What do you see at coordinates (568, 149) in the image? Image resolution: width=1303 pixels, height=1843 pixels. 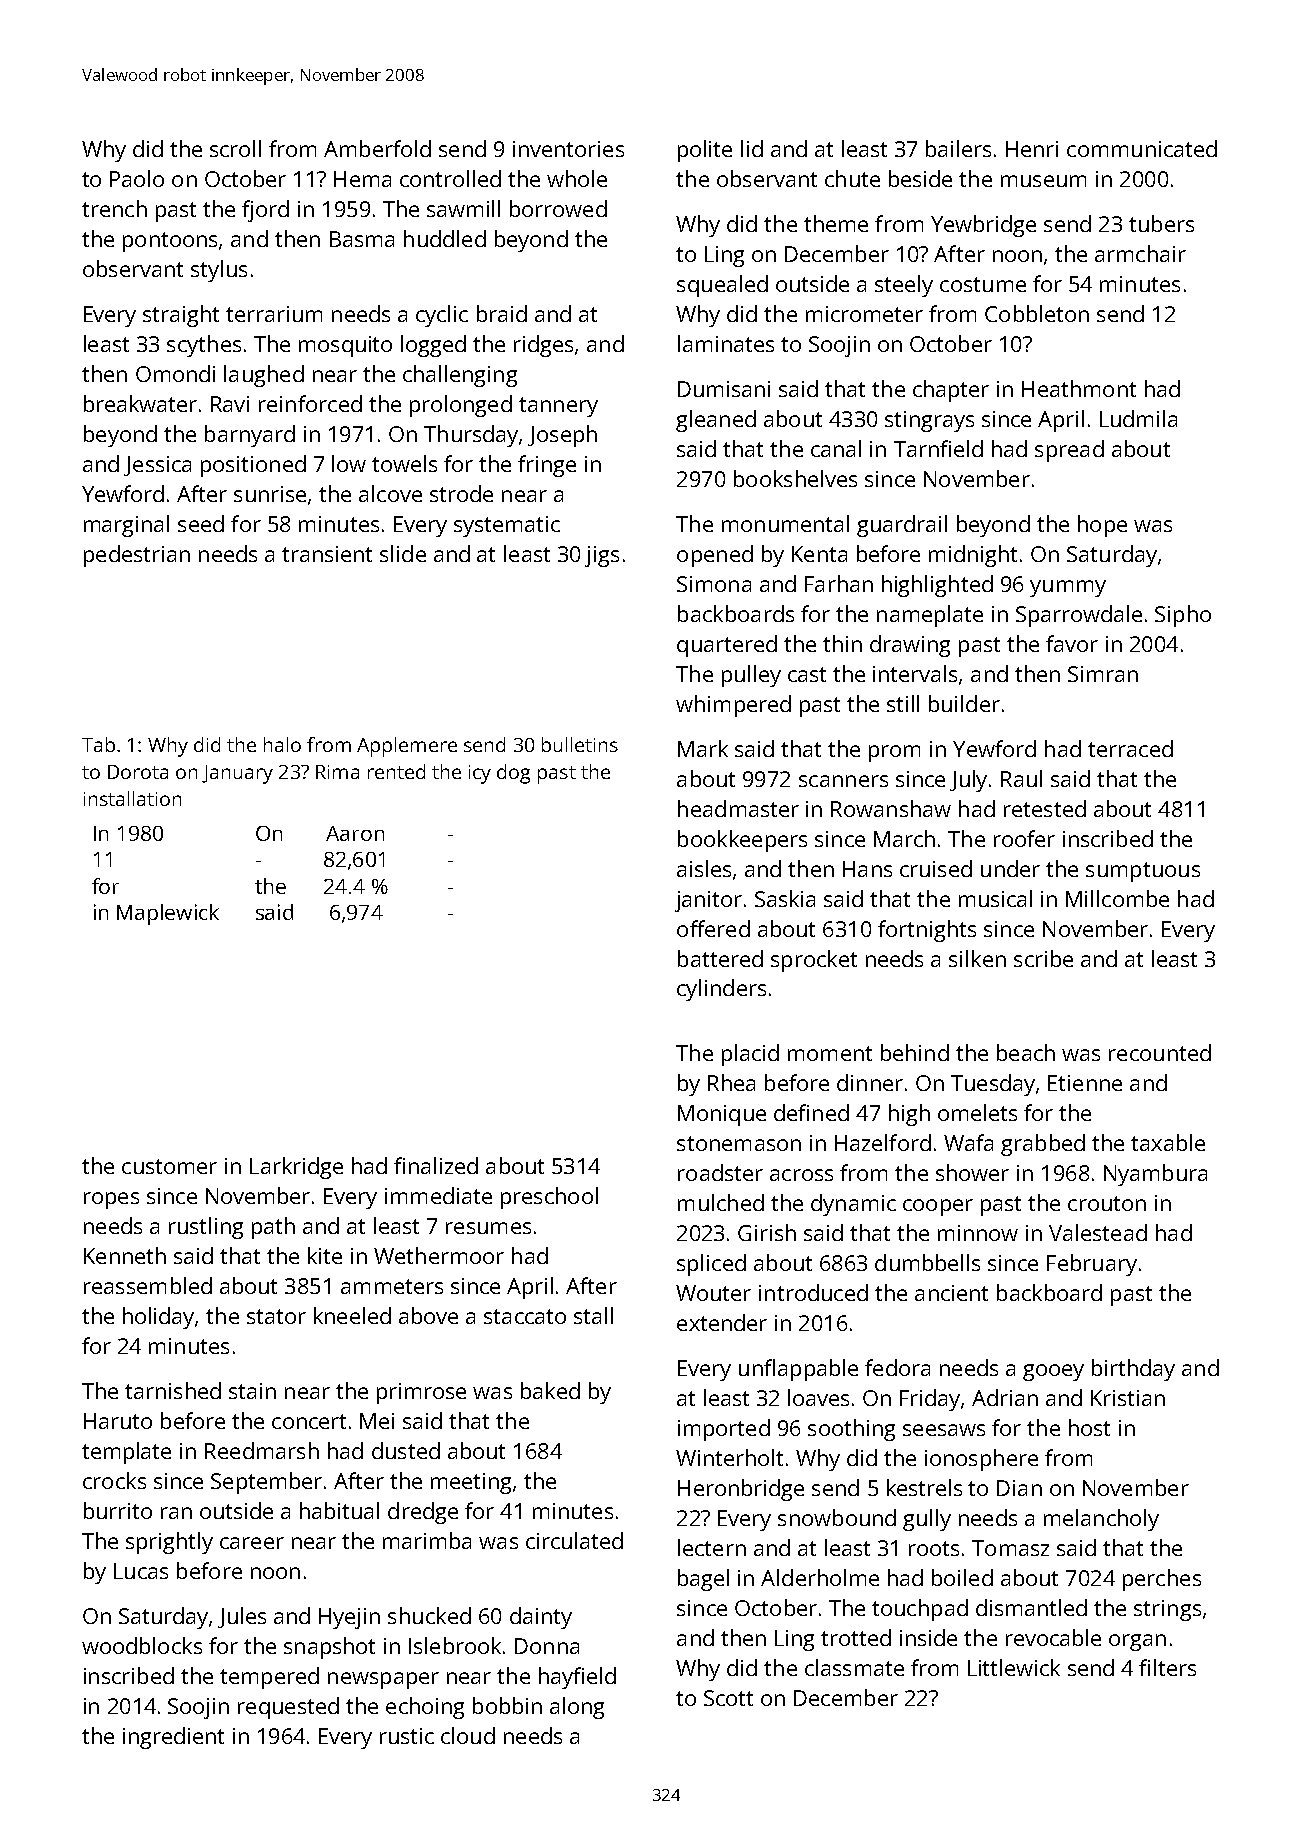 I see `inventories` at bounding box center [568, 149].
